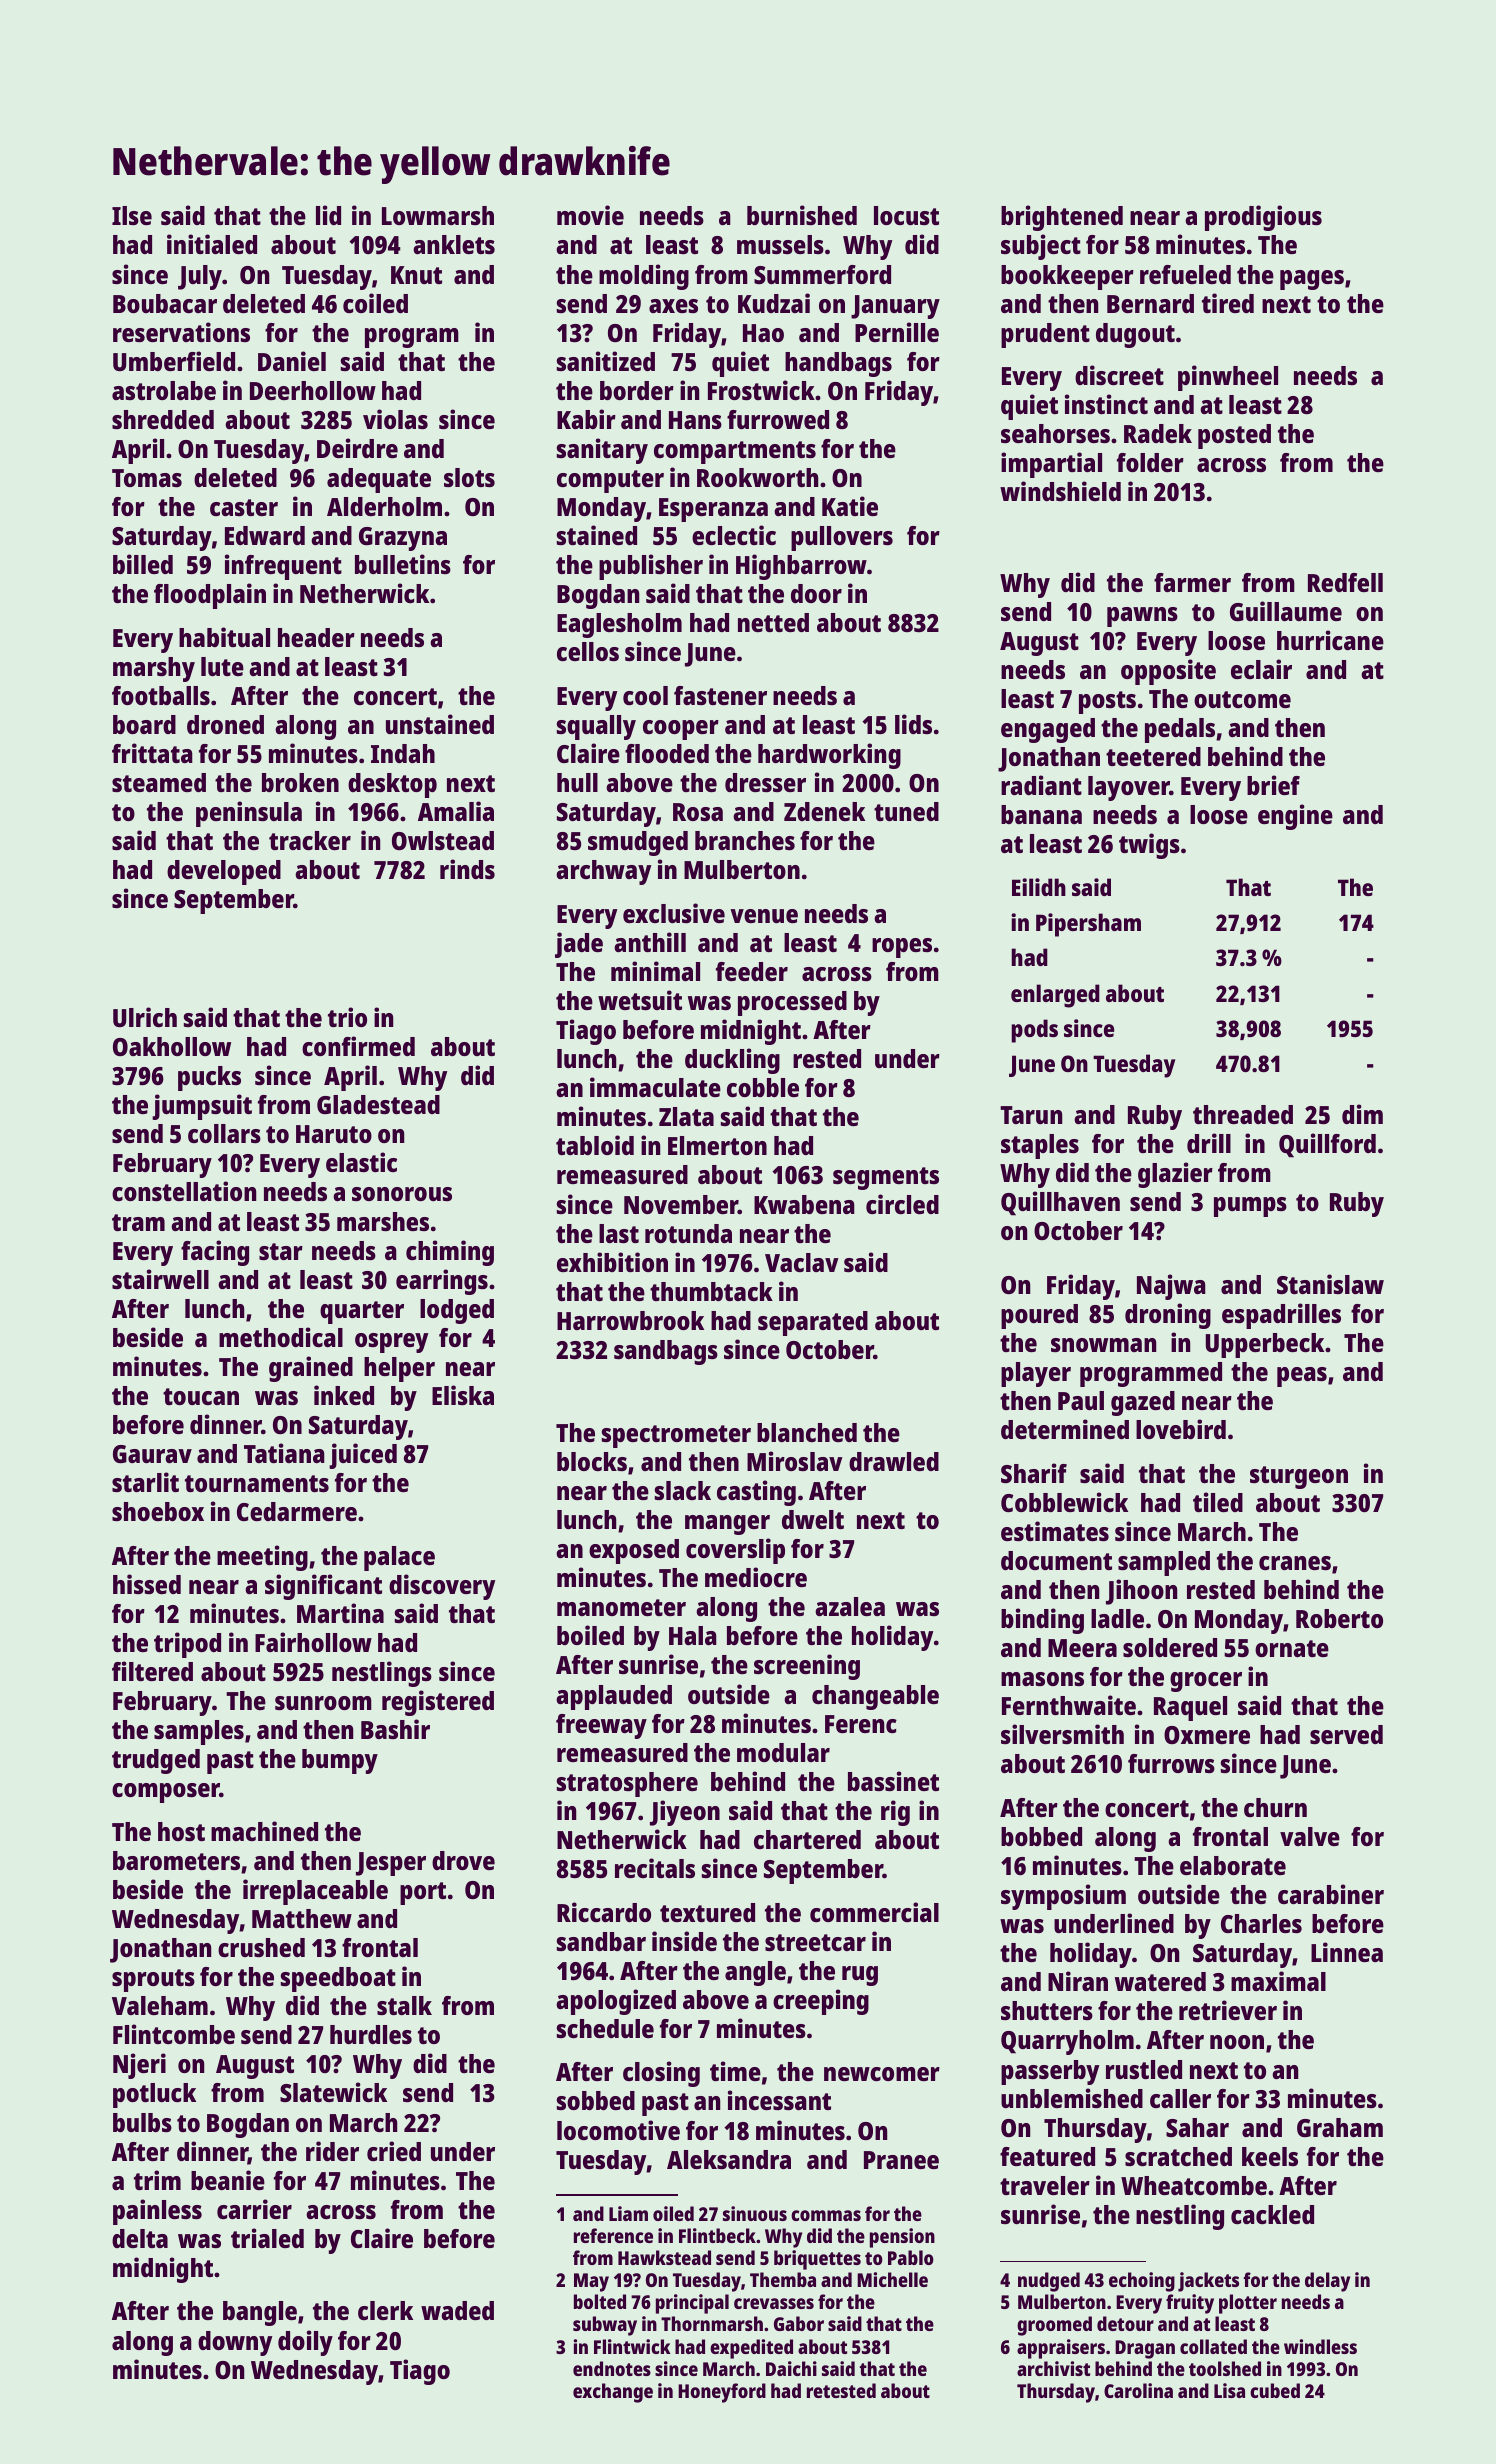 The height and width of the screenshot is (2464, 1496). I want to click on shredded, so click(163, 419).
